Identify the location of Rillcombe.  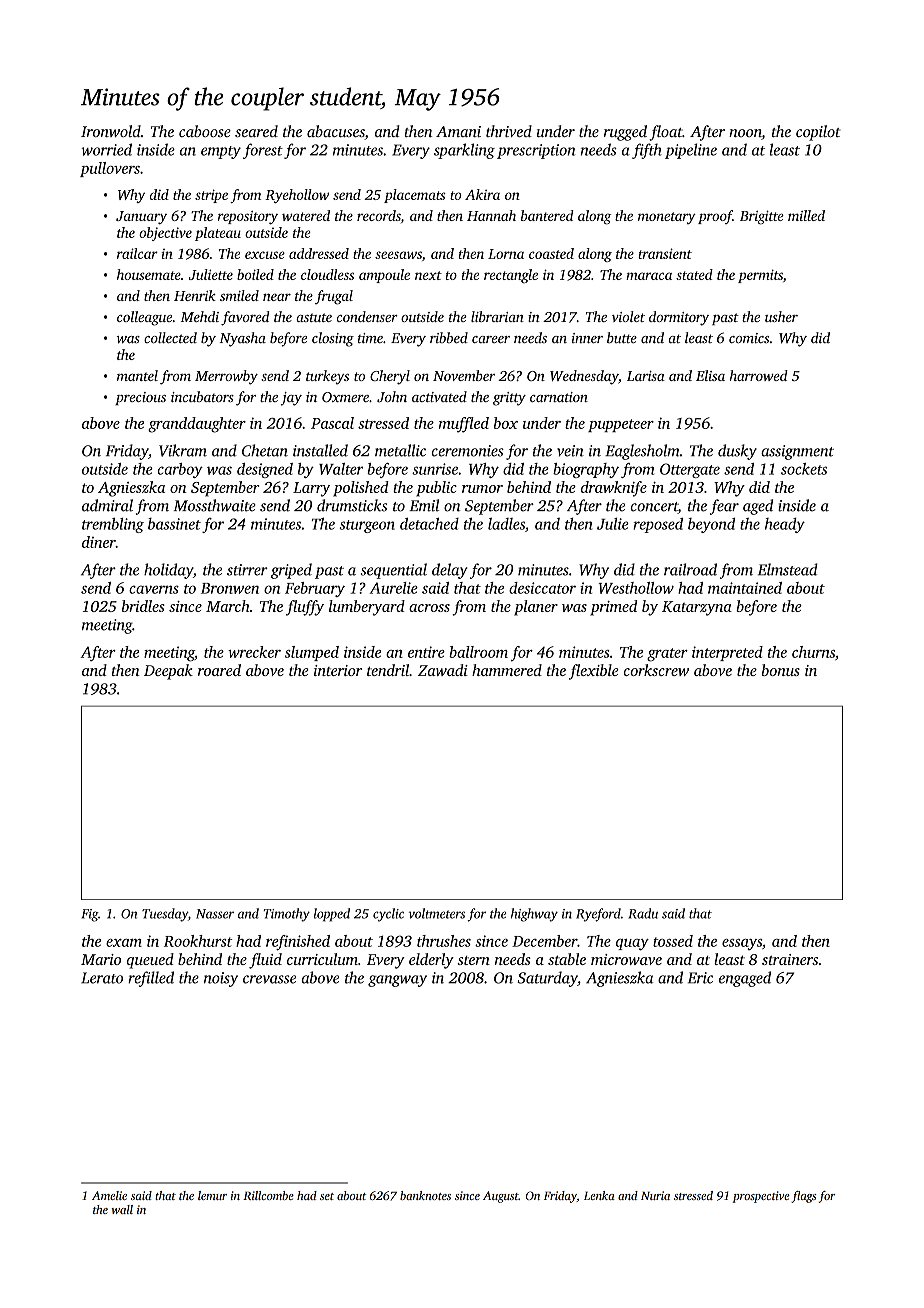
(268, 1195).
